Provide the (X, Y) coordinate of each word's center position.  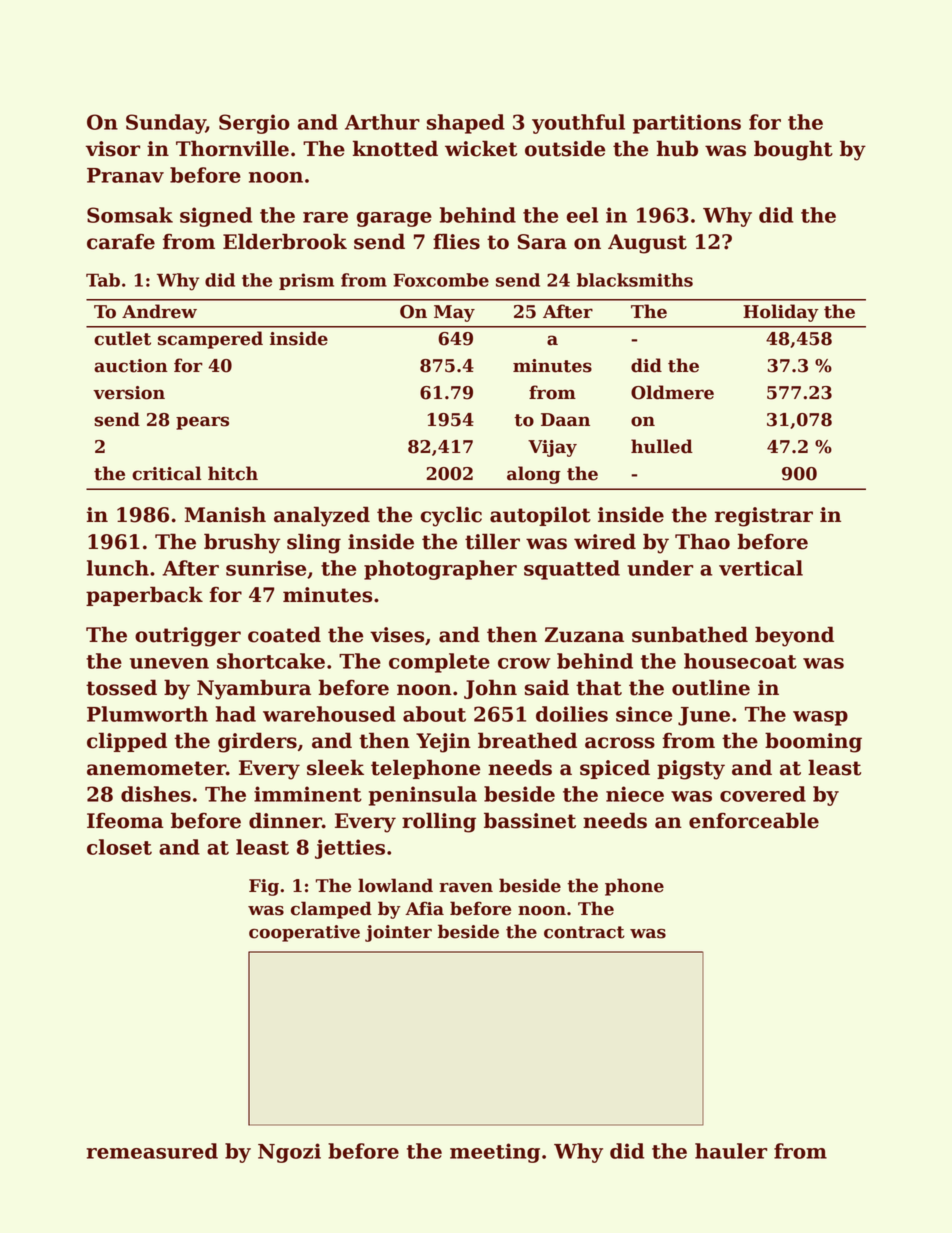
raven (466, 888)
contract (584, 932)
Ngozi (289, 1153)
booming (813, 742)
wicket (481, 148)
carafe (121, 242)
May (454, 313)
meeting (495, 1153)
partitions (687, 124)
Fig (264, 887)
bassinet (530, 820)
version (129, 393)
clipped (127, 742)
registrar (764, 517)
